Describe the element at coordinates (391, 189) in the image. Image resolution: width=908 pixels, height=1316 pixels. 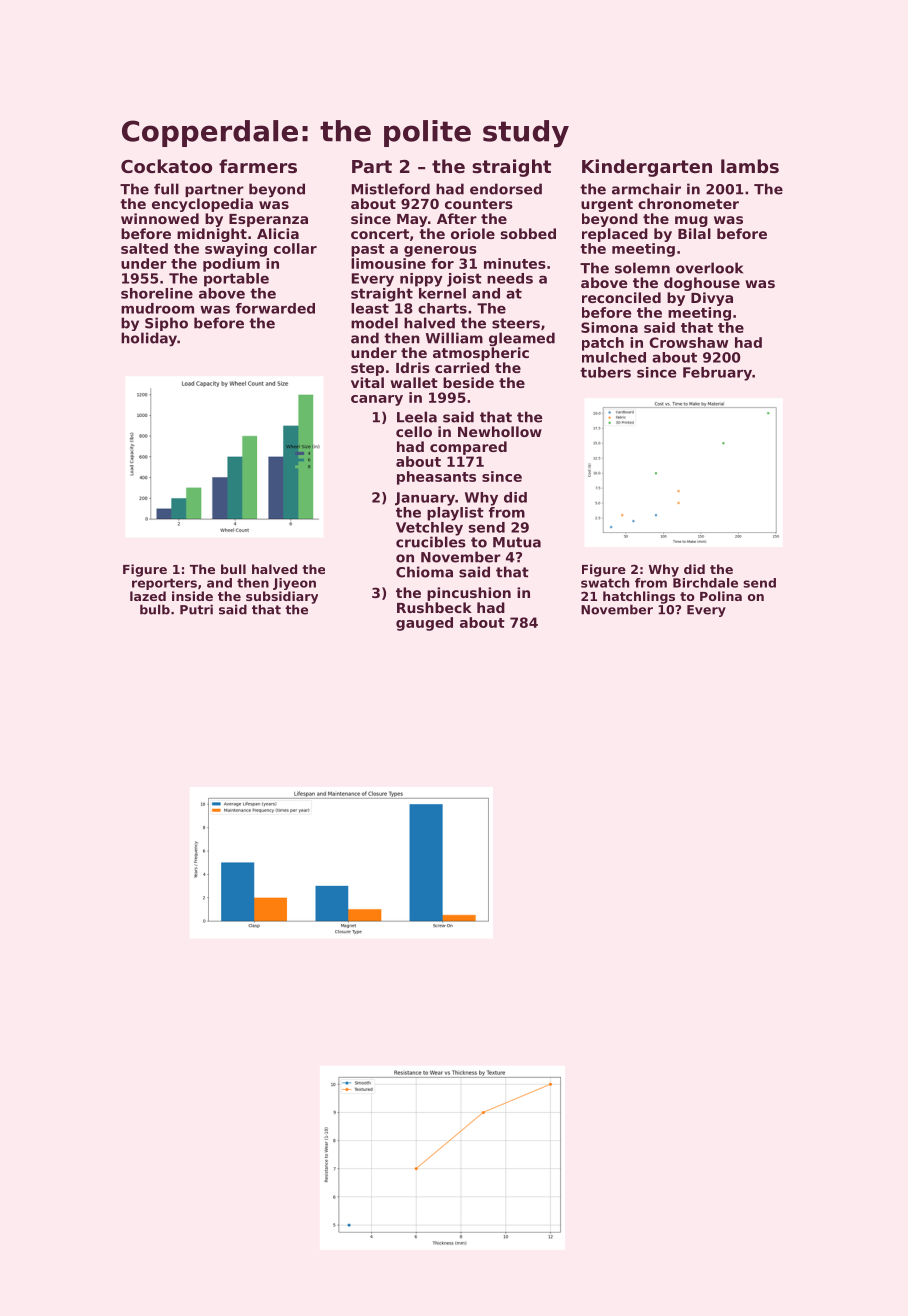
I see `Mistleford` at that location.
